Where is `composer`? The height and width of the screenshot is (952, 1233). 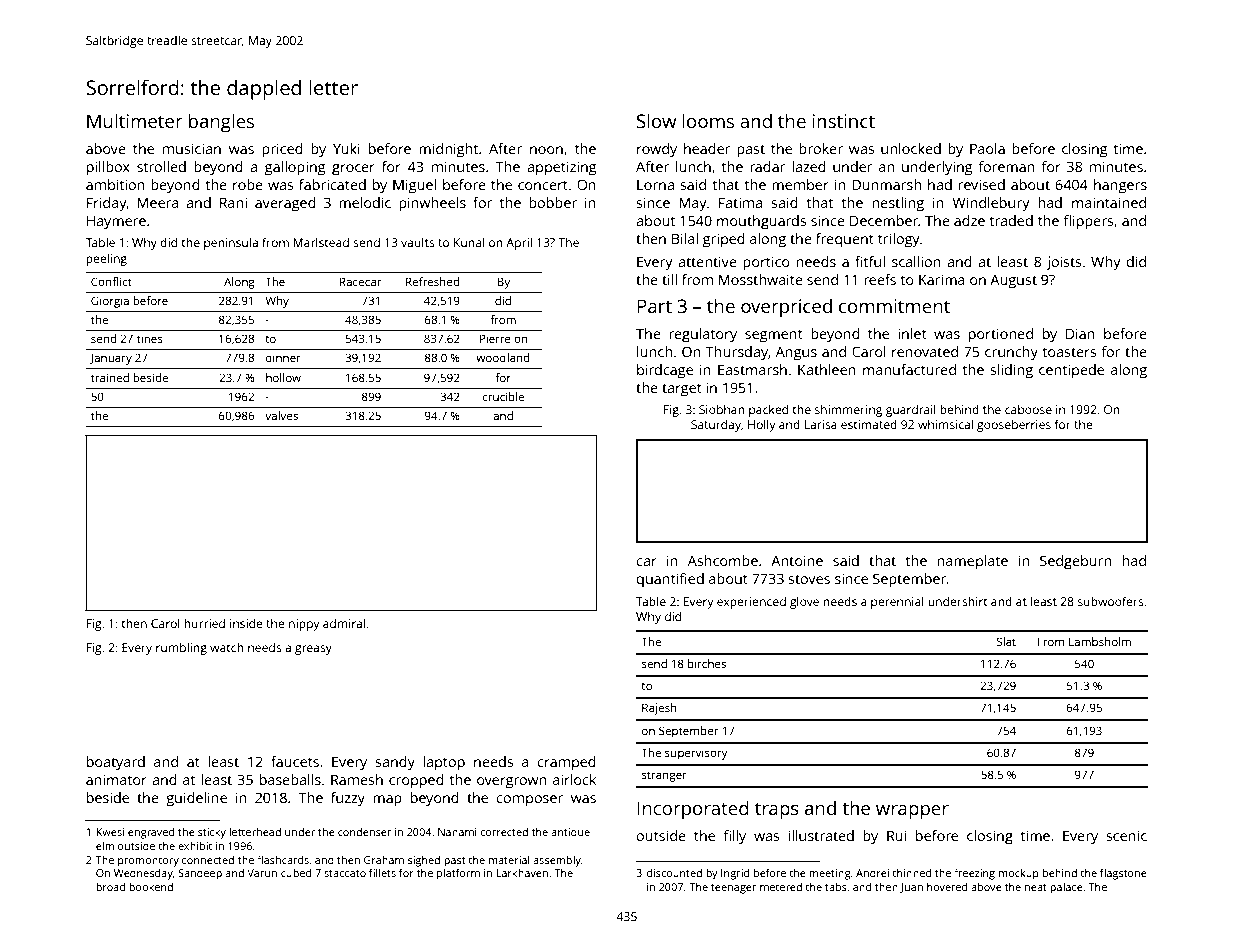 composer is located at coordinates (529, 801).
